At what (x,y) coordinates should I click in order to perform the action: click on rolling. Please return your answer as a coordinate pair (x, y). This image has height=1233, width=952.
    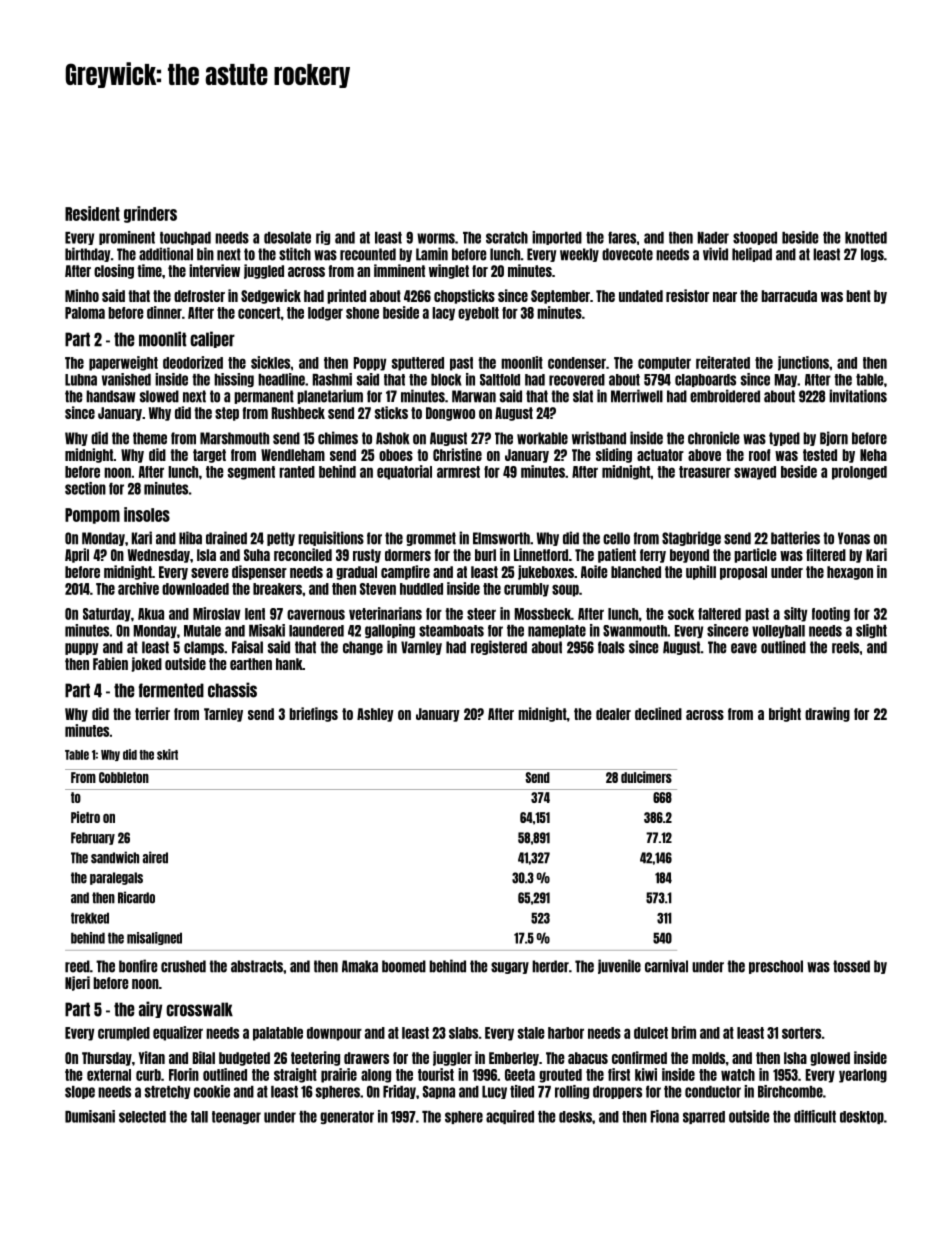
    Looking at the image, I should click on (572, 1092).
